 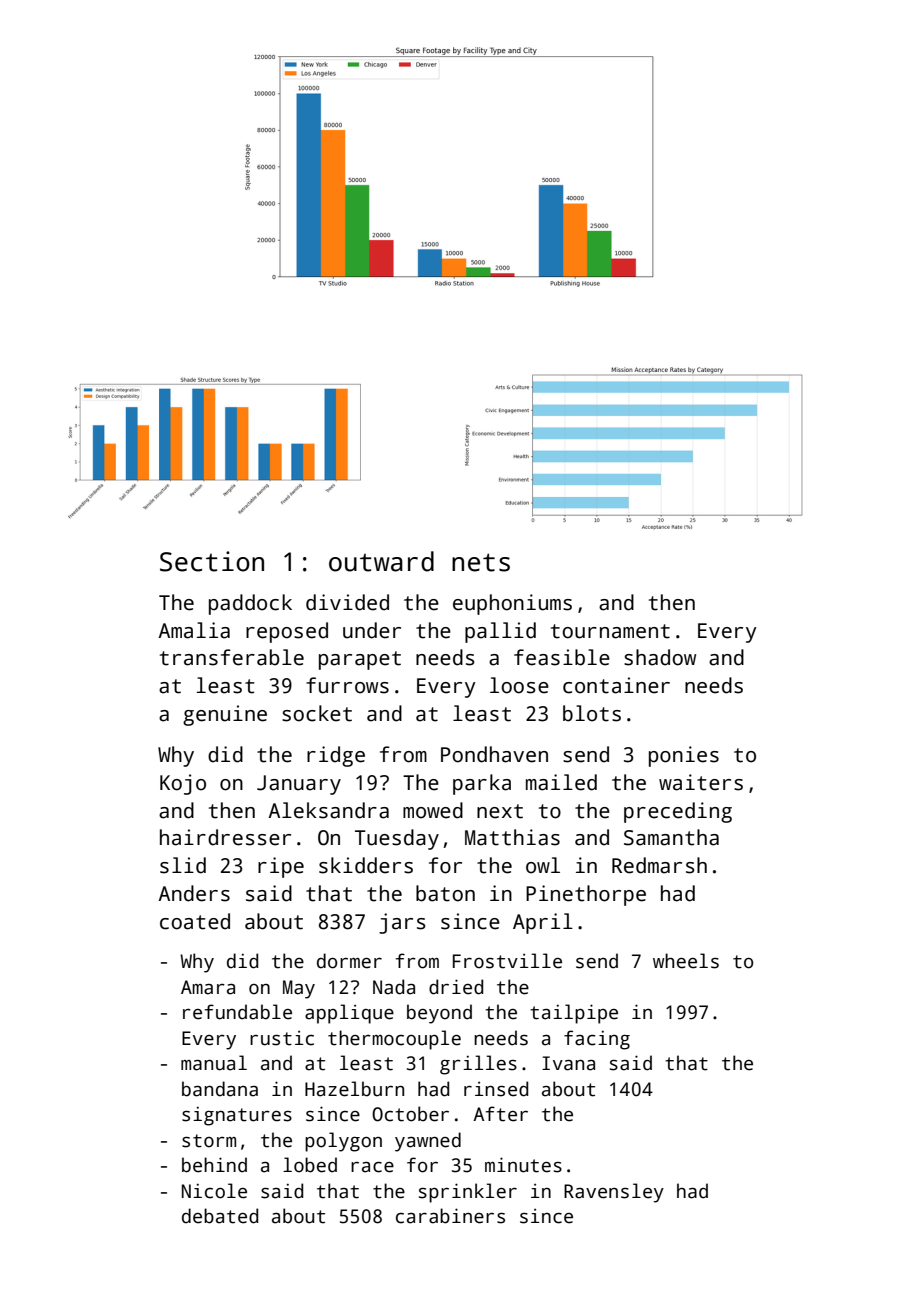 What do you see at coordinates (450, 1216) in the screenshot?
I see `carabiners` at bounding box center [450, 1216].
